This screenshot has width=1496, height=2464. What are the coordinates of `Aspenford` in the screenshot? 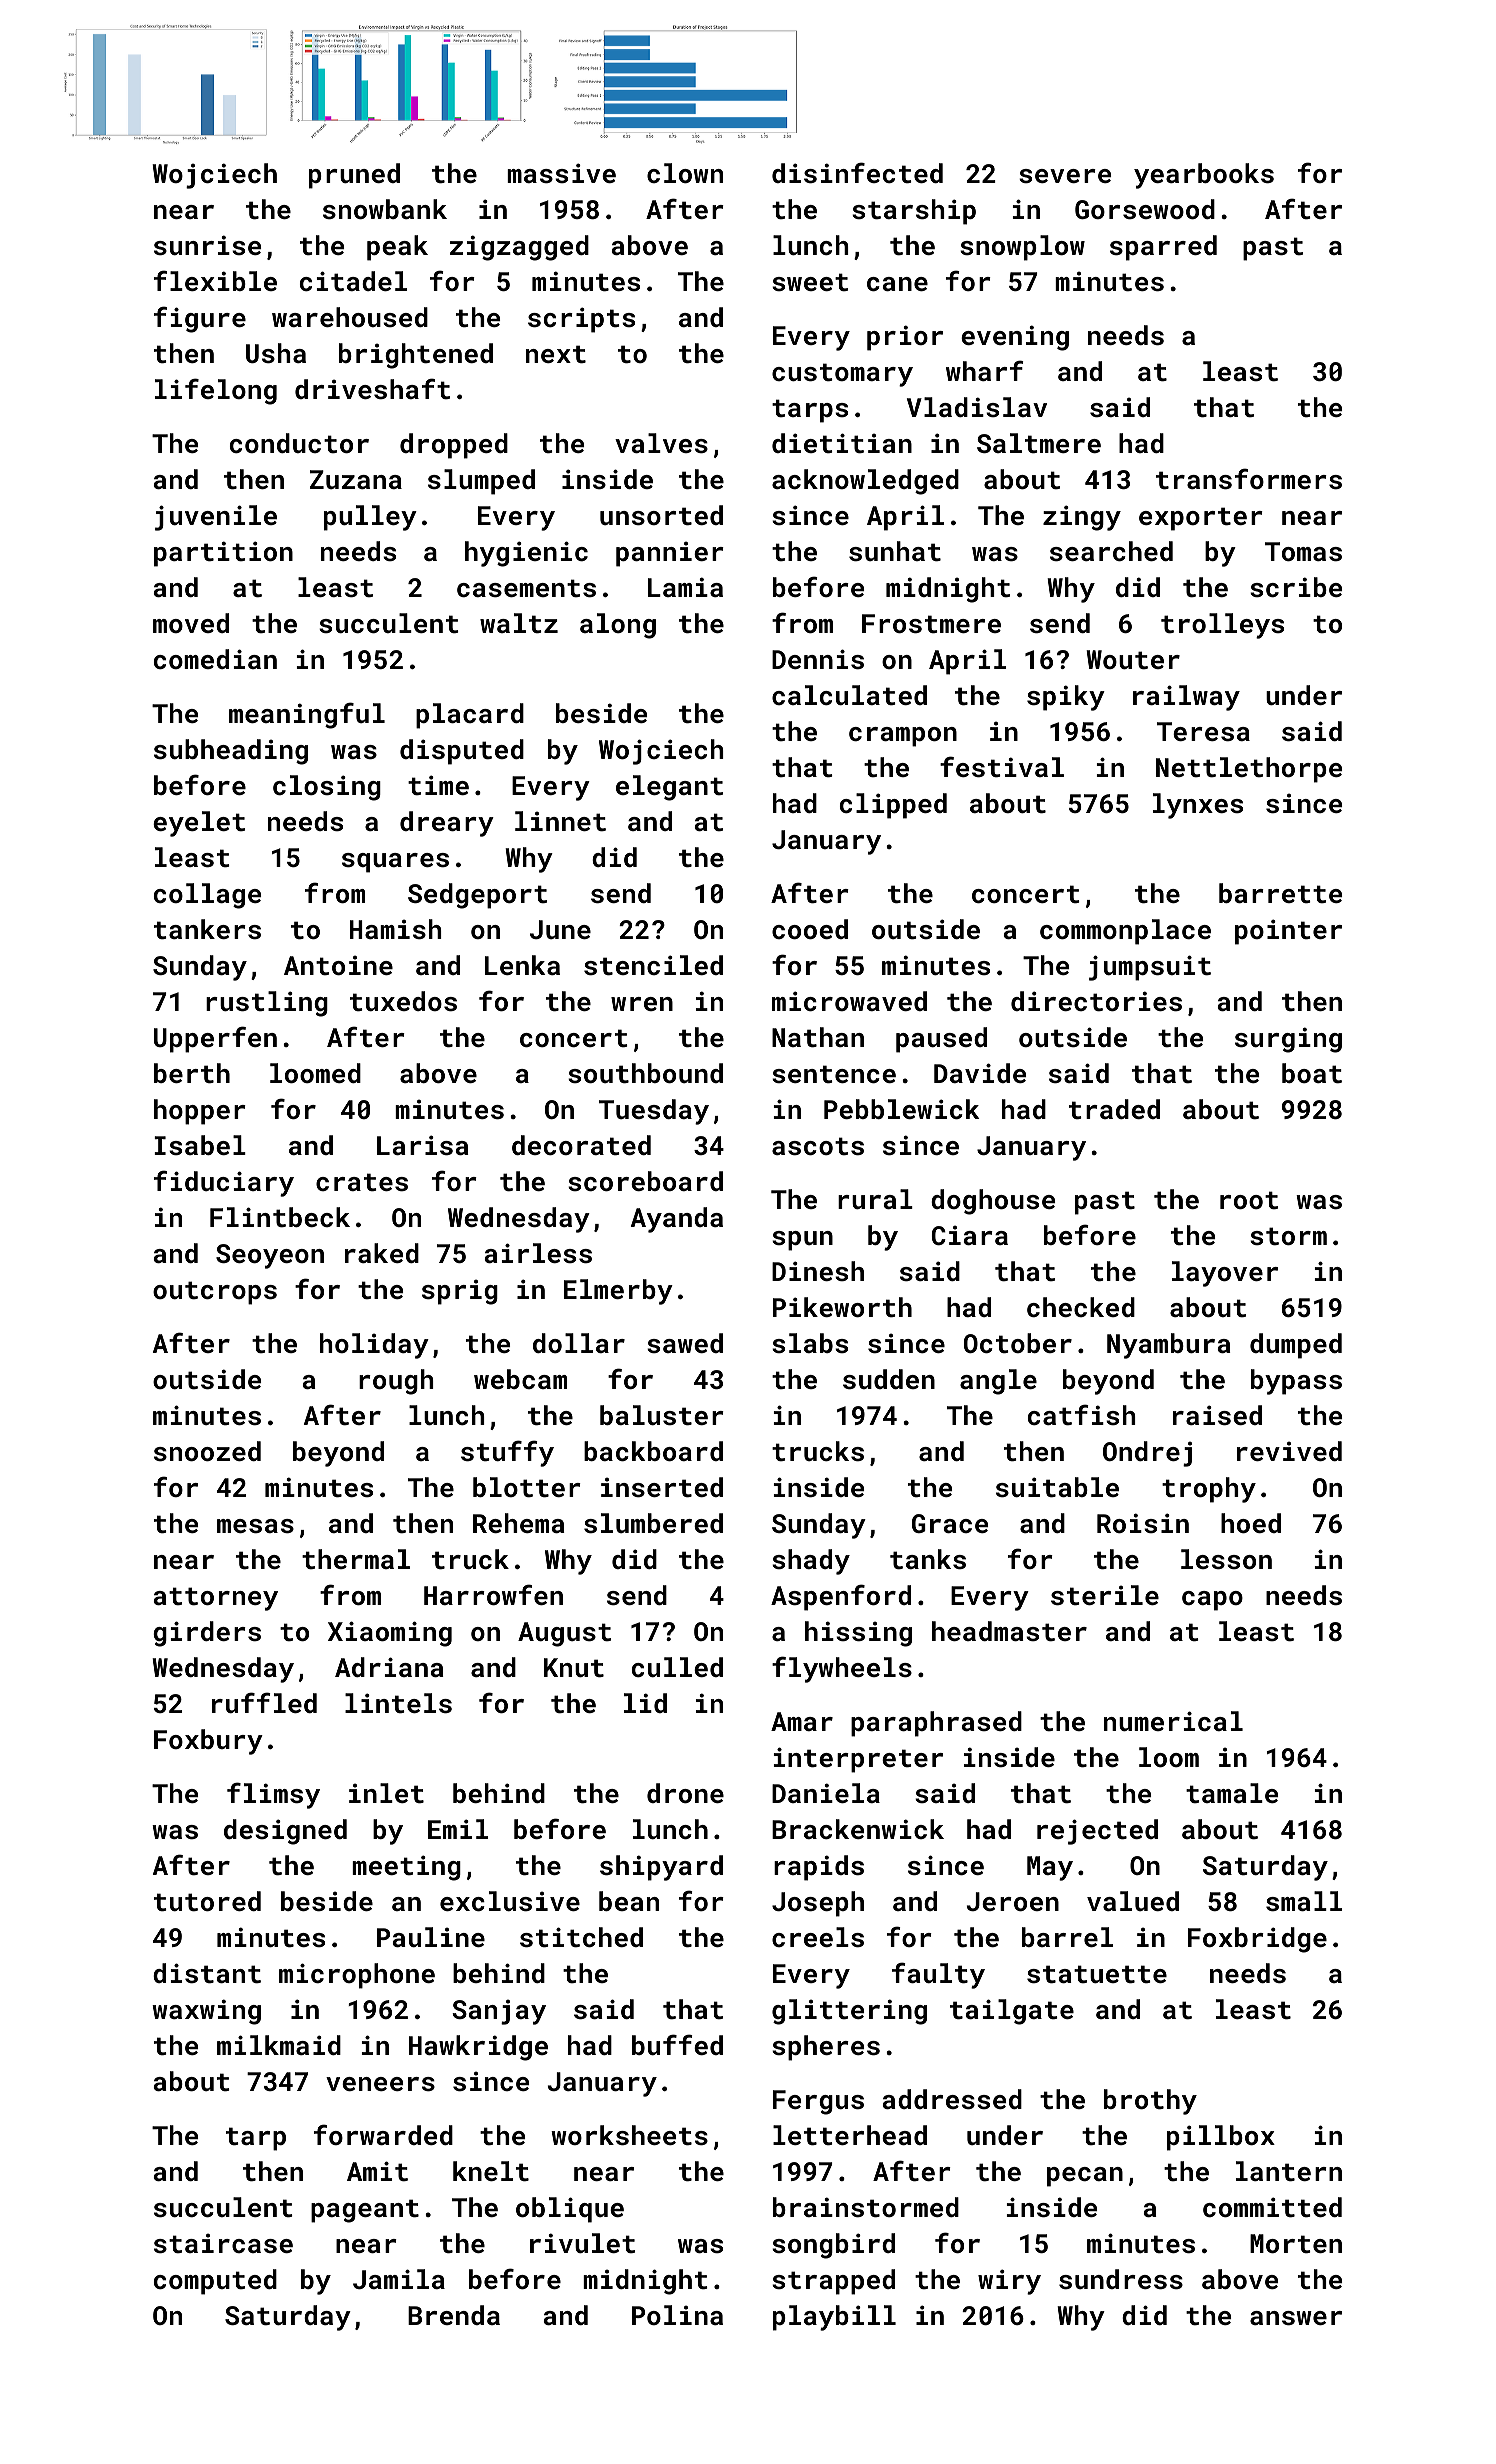 It's located at (841, 1597).
